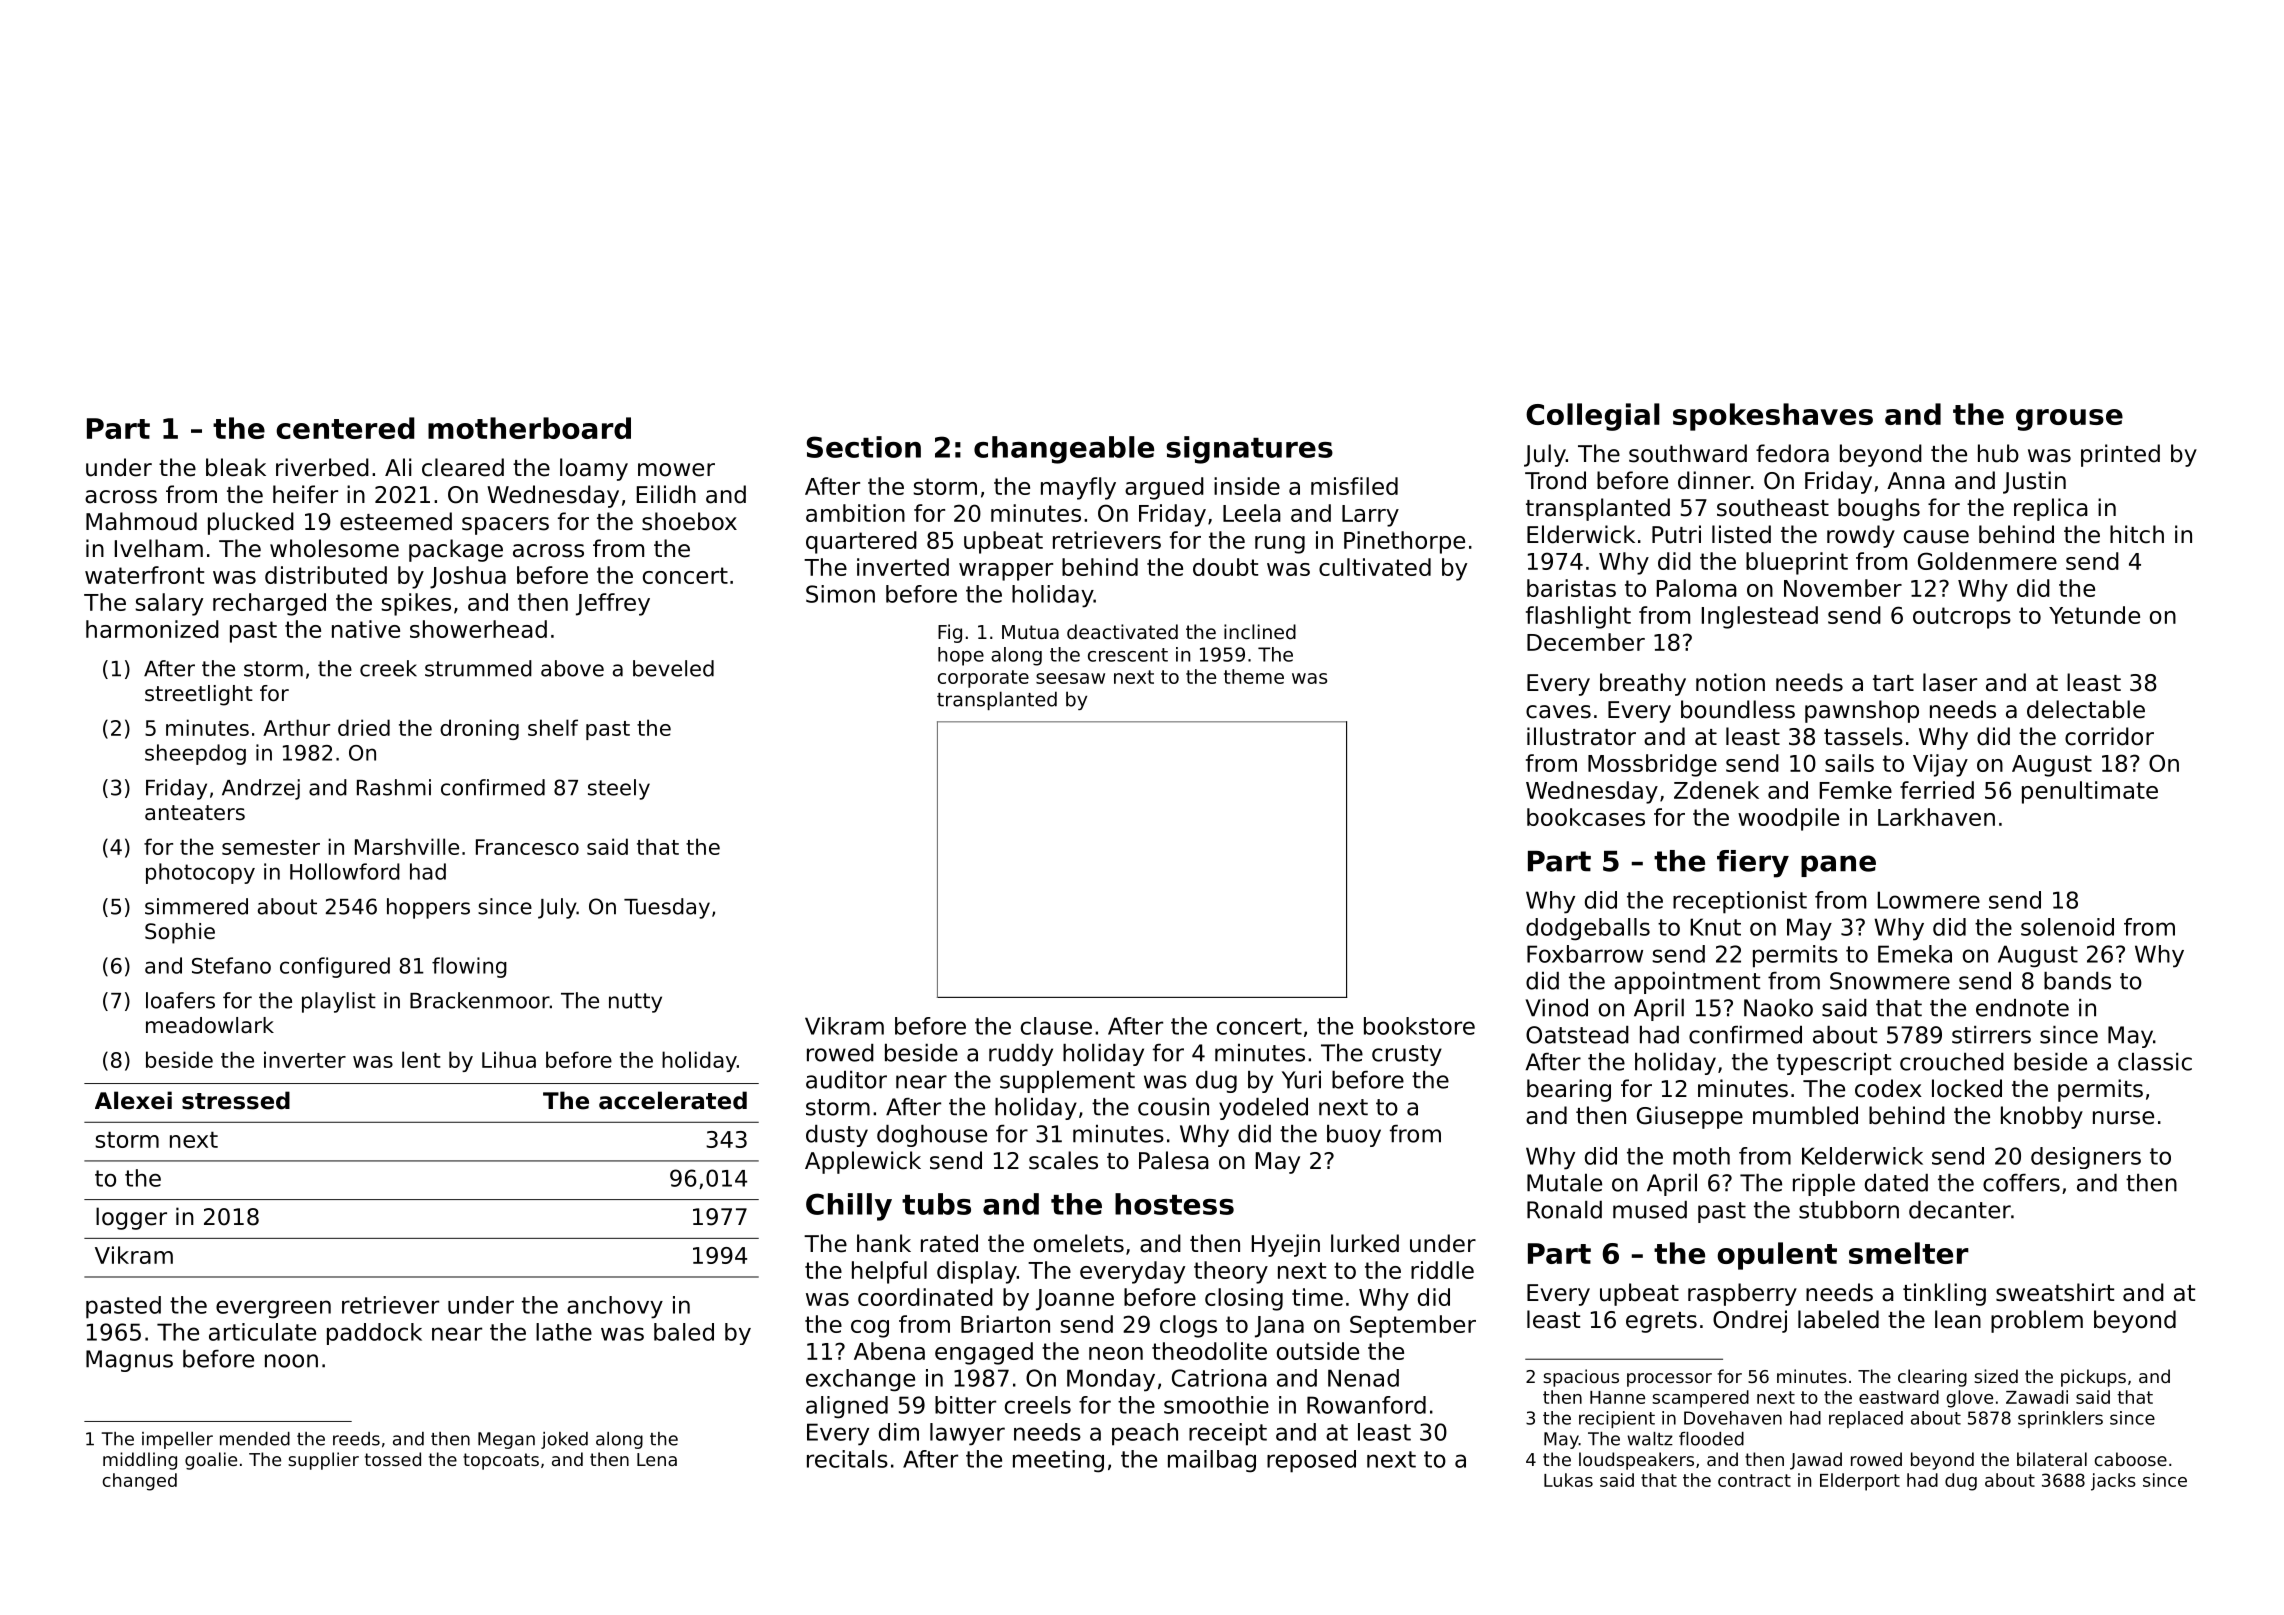  What do you see at coordinates (527, 847) in the screenshot?
I see `Francesco` at bounding box center [527, 847].
